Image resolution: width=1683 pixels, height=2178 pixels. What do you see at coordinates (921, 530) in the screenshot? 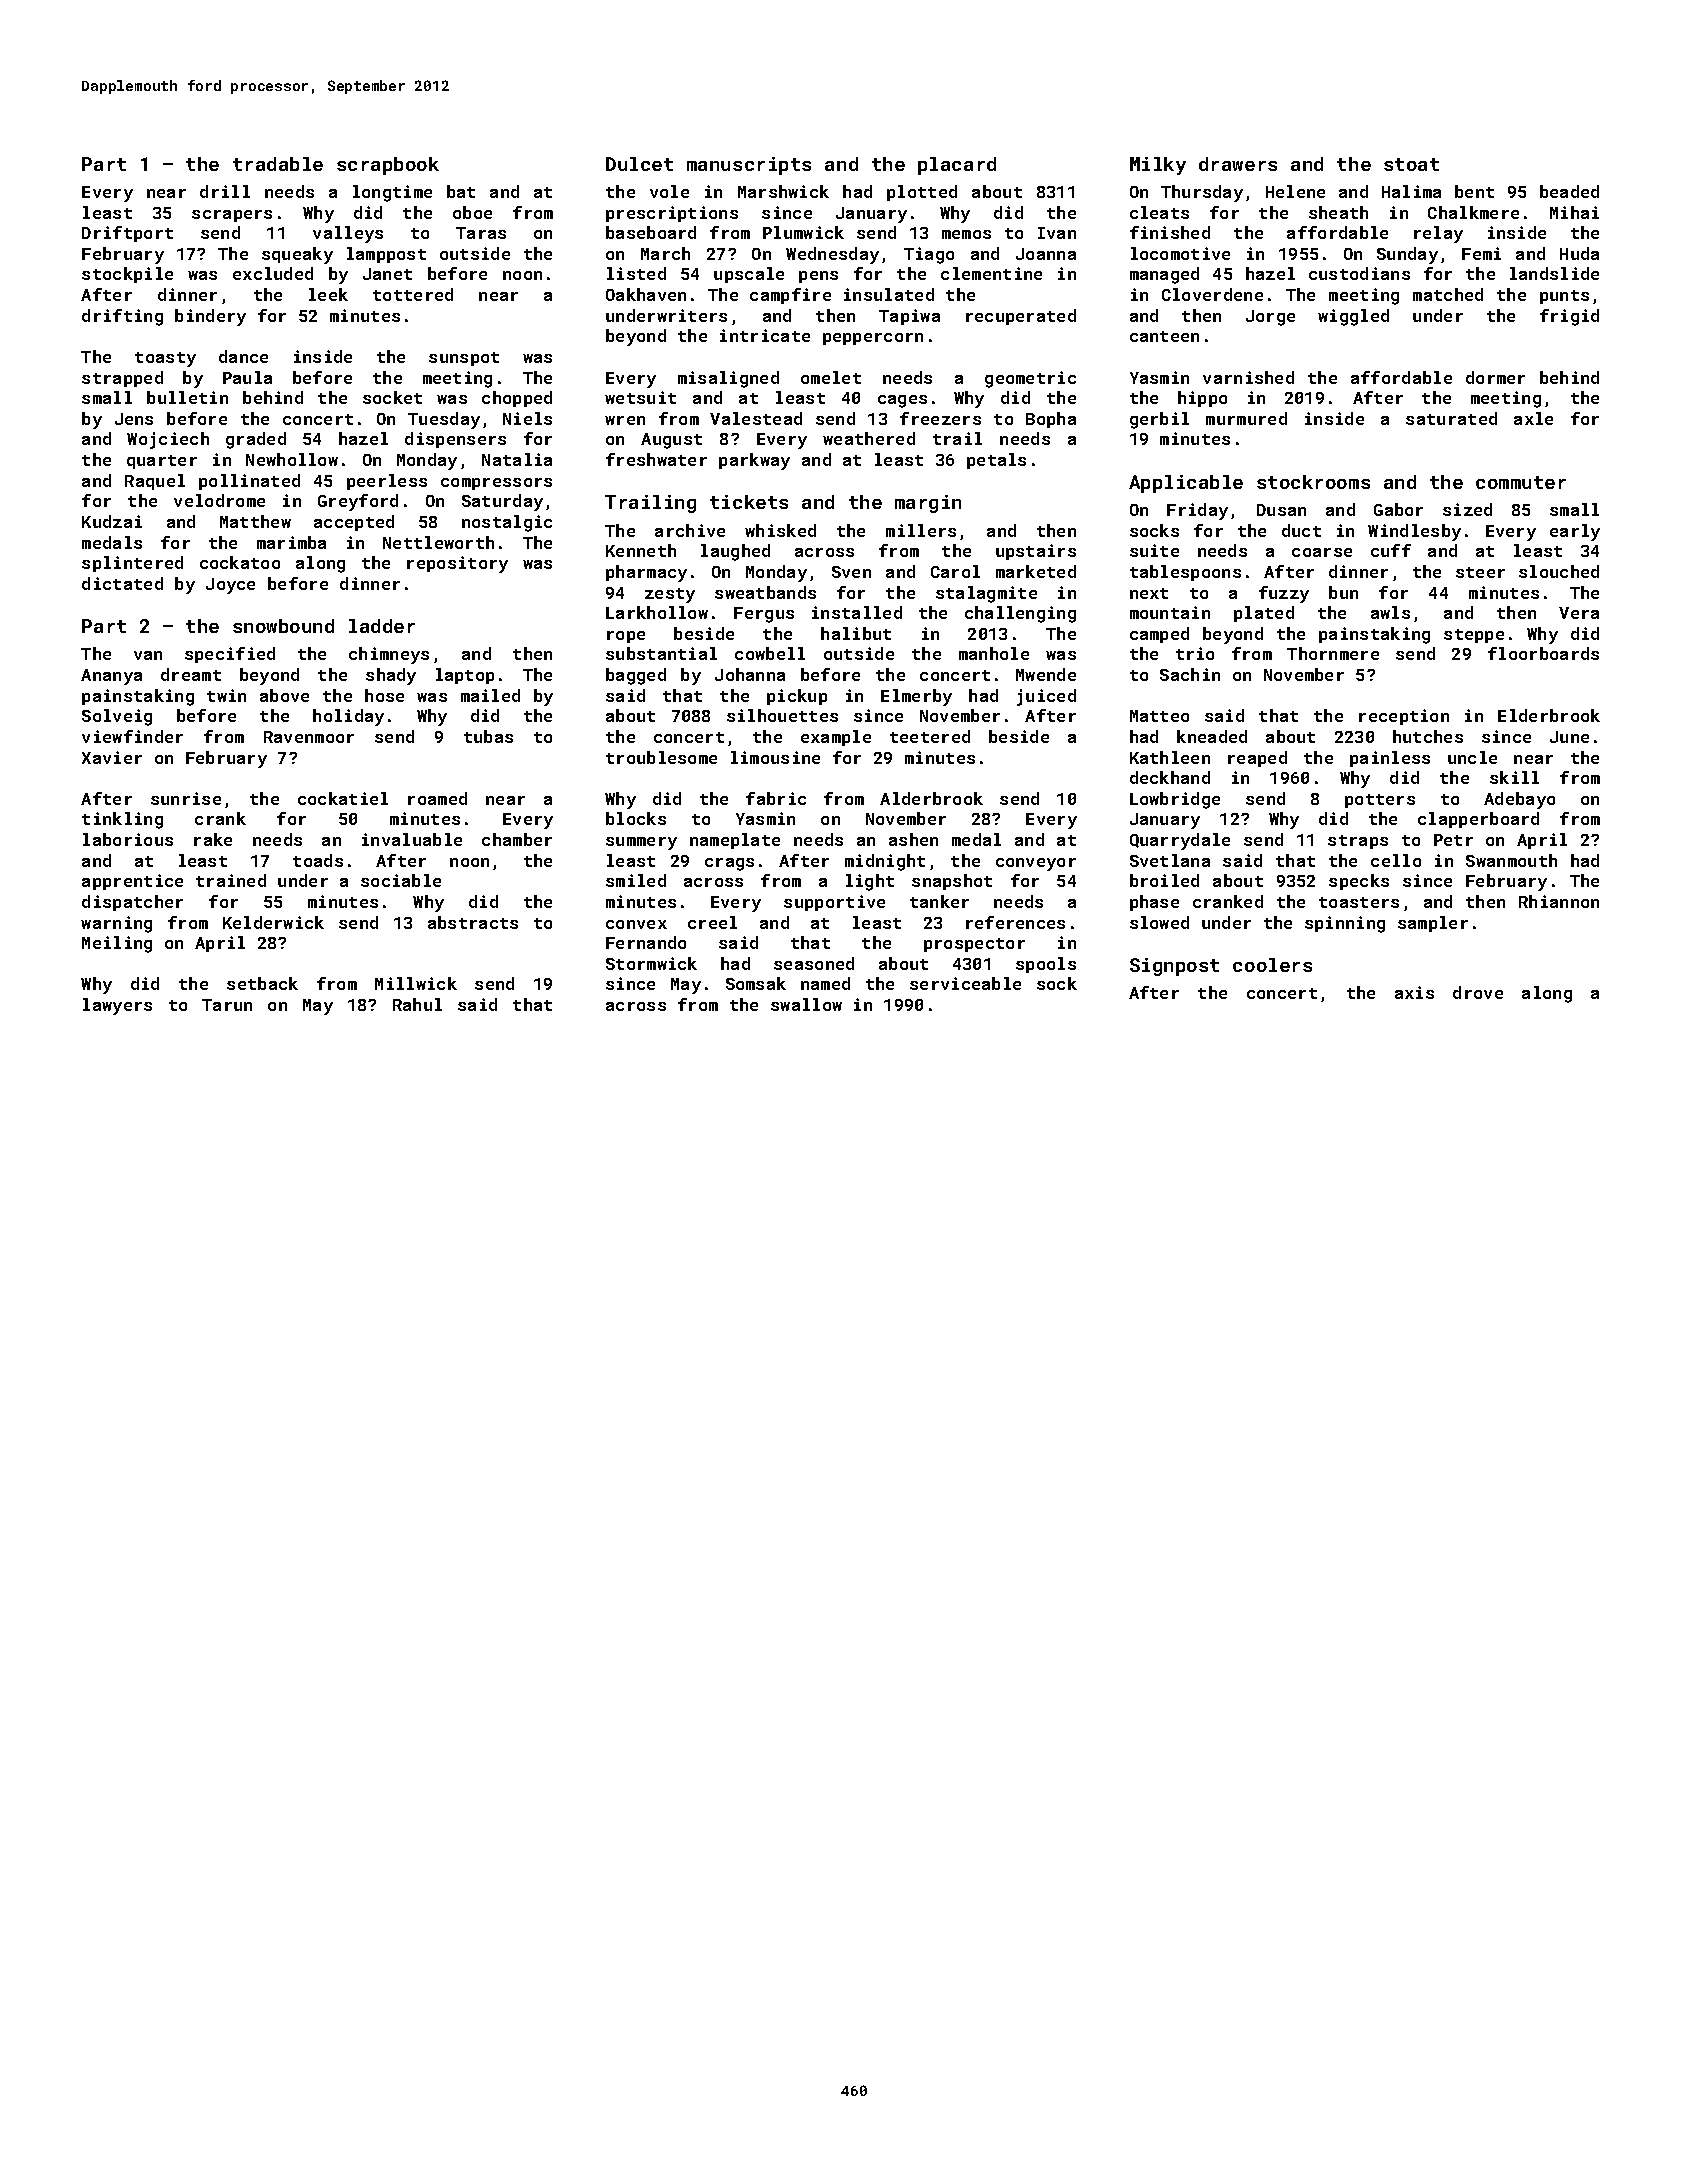
I see `millers` at bounding box center [921, 530].
